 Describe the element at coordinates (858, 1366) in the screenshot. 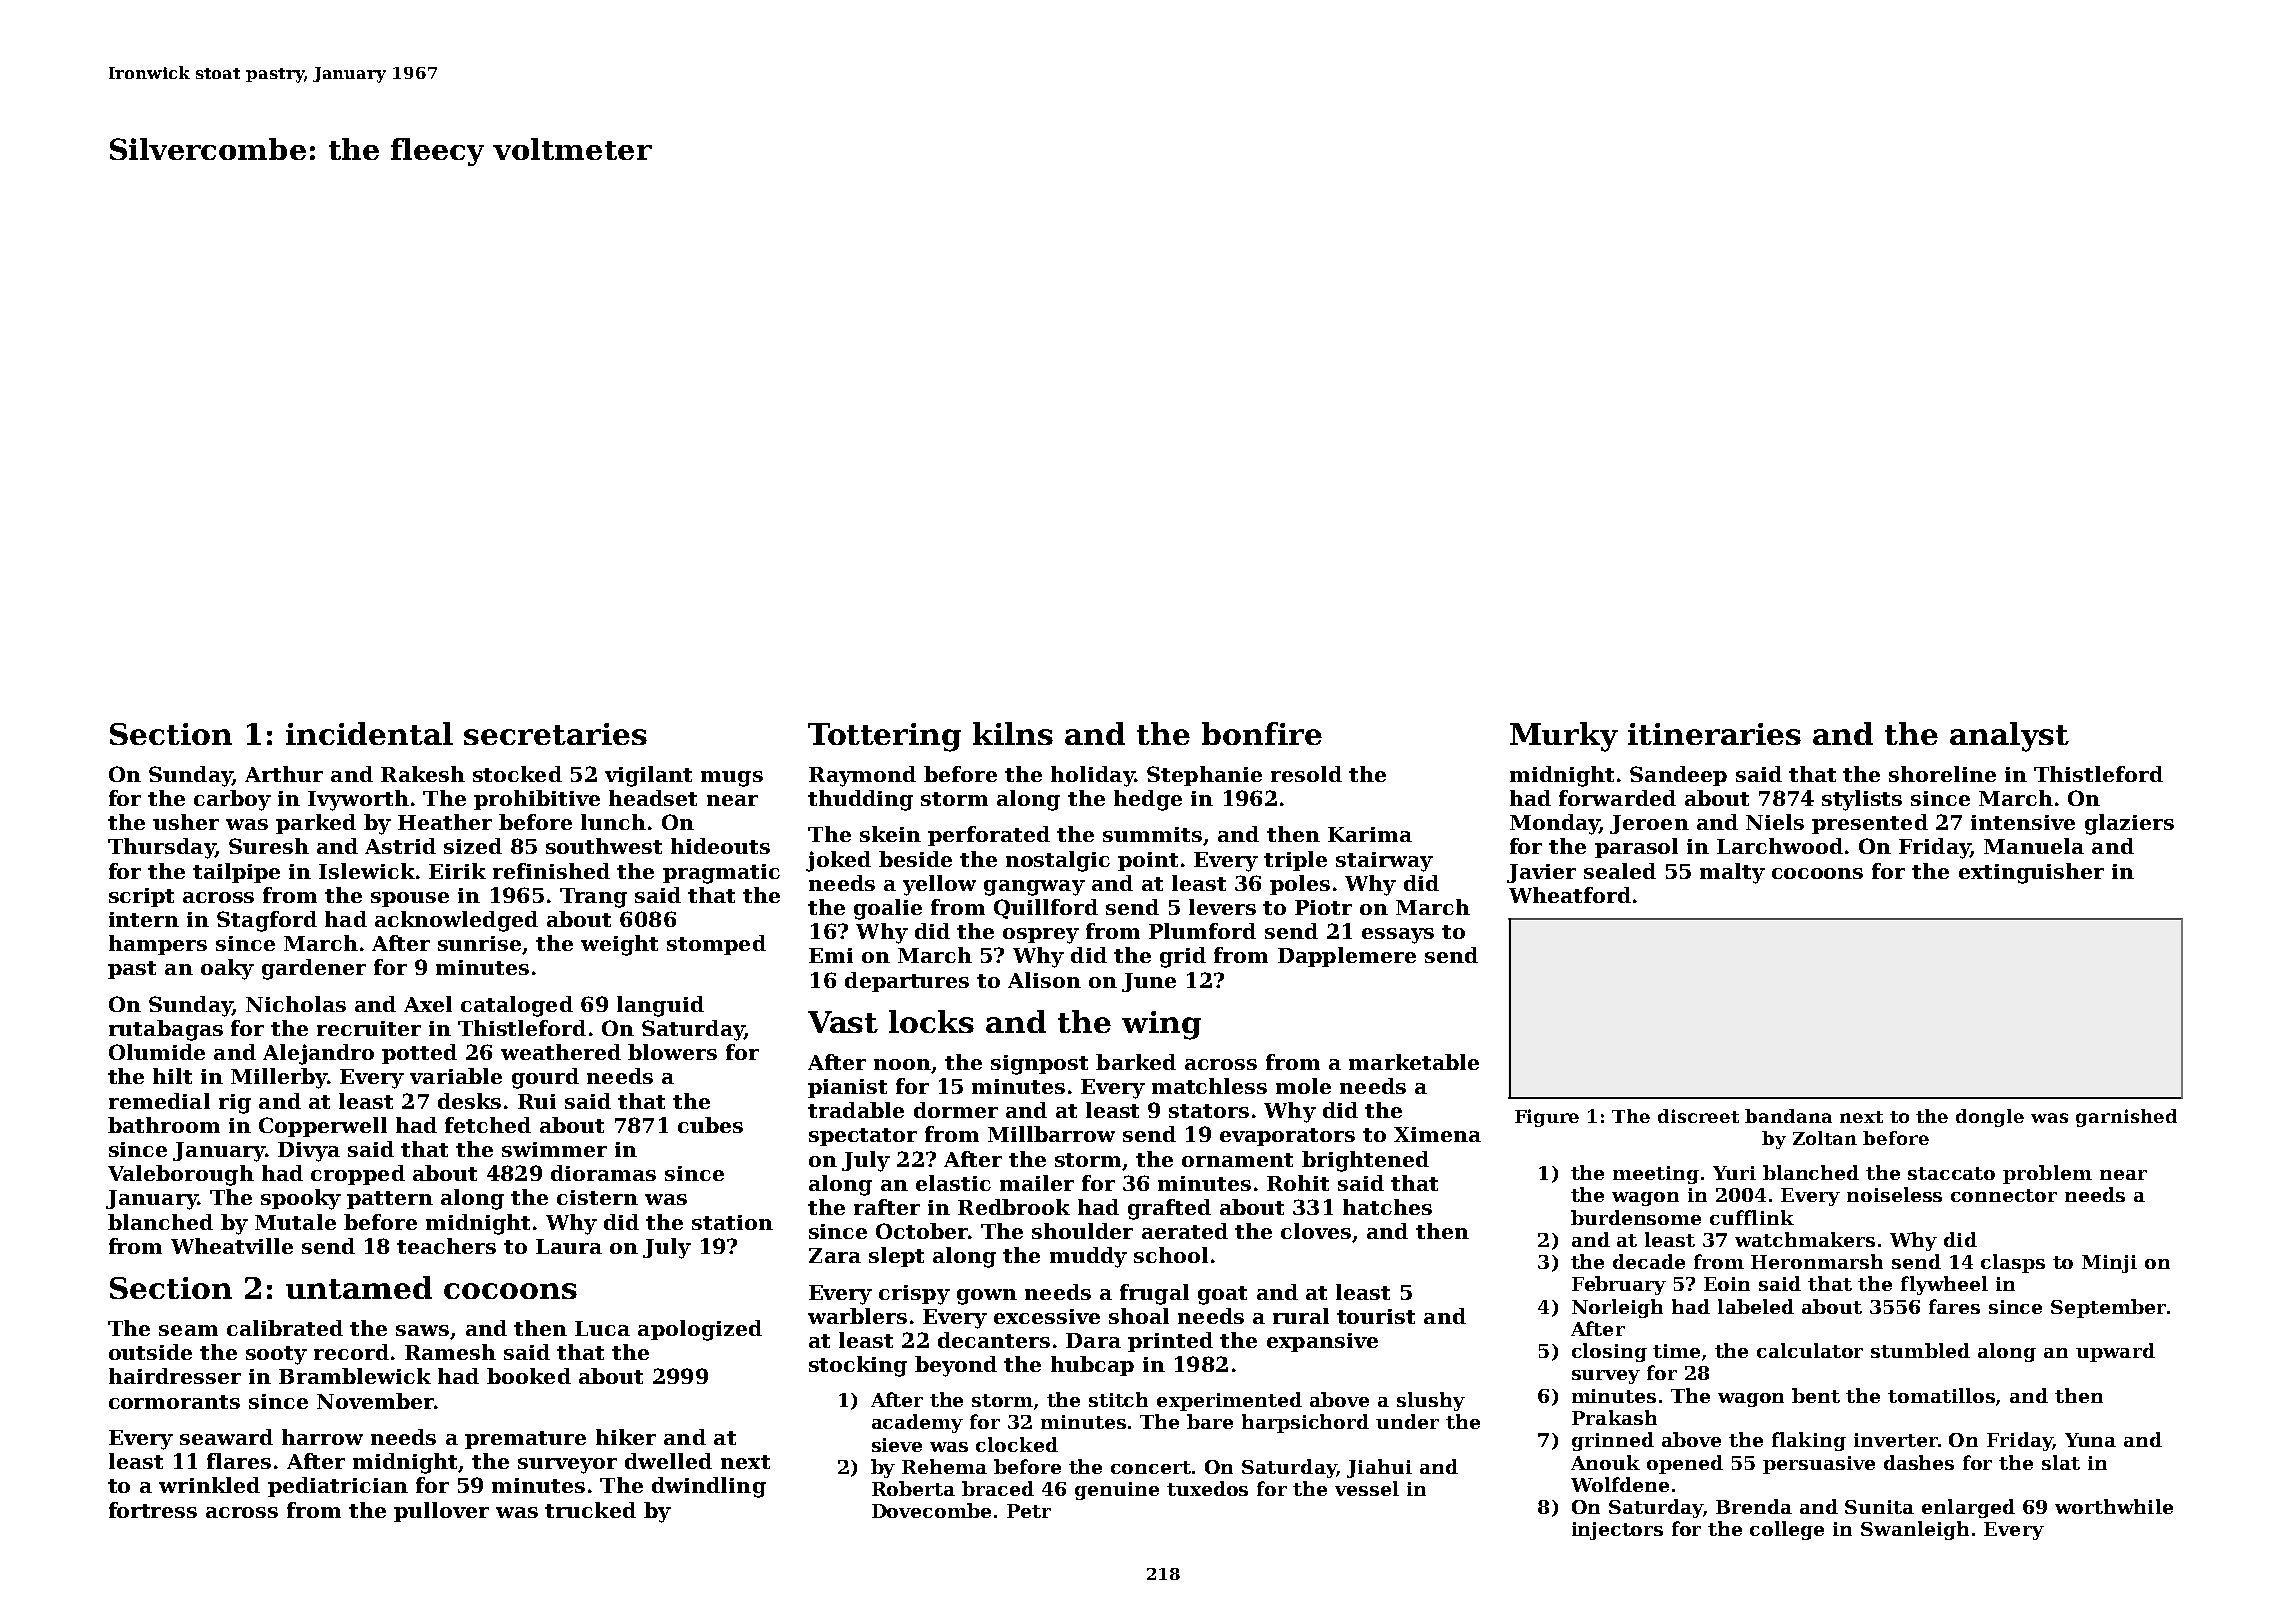

I see `stocking` at that location.
